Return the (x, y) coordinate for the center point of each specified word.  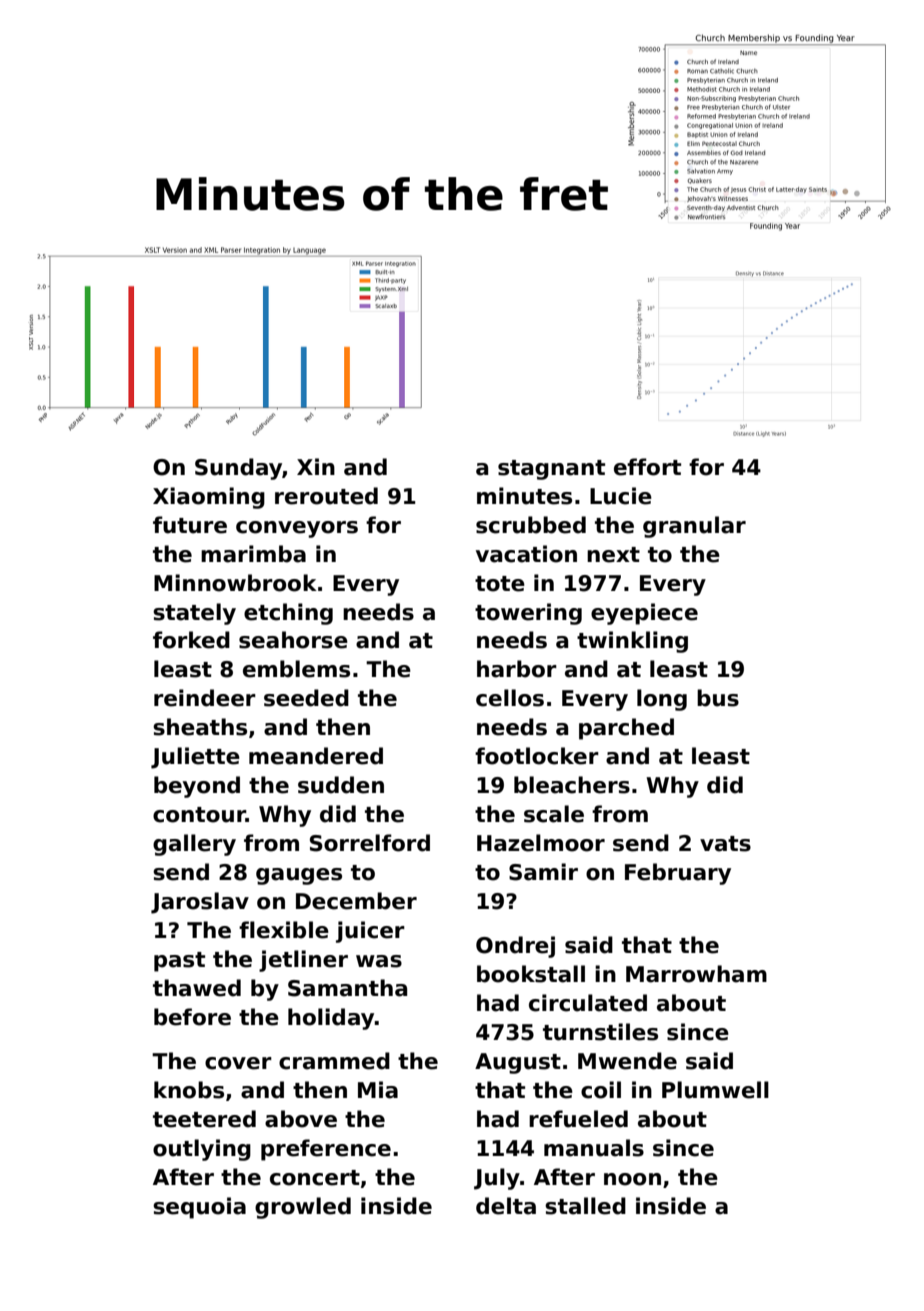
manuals (594, 1148)
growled (303, 1208)
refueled (578, 1119)
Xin (316, 466)
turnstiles (600, 1032)
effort (647, 467)
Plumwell (715, 1090)
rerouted (326, 496)
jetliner (303, 961)
